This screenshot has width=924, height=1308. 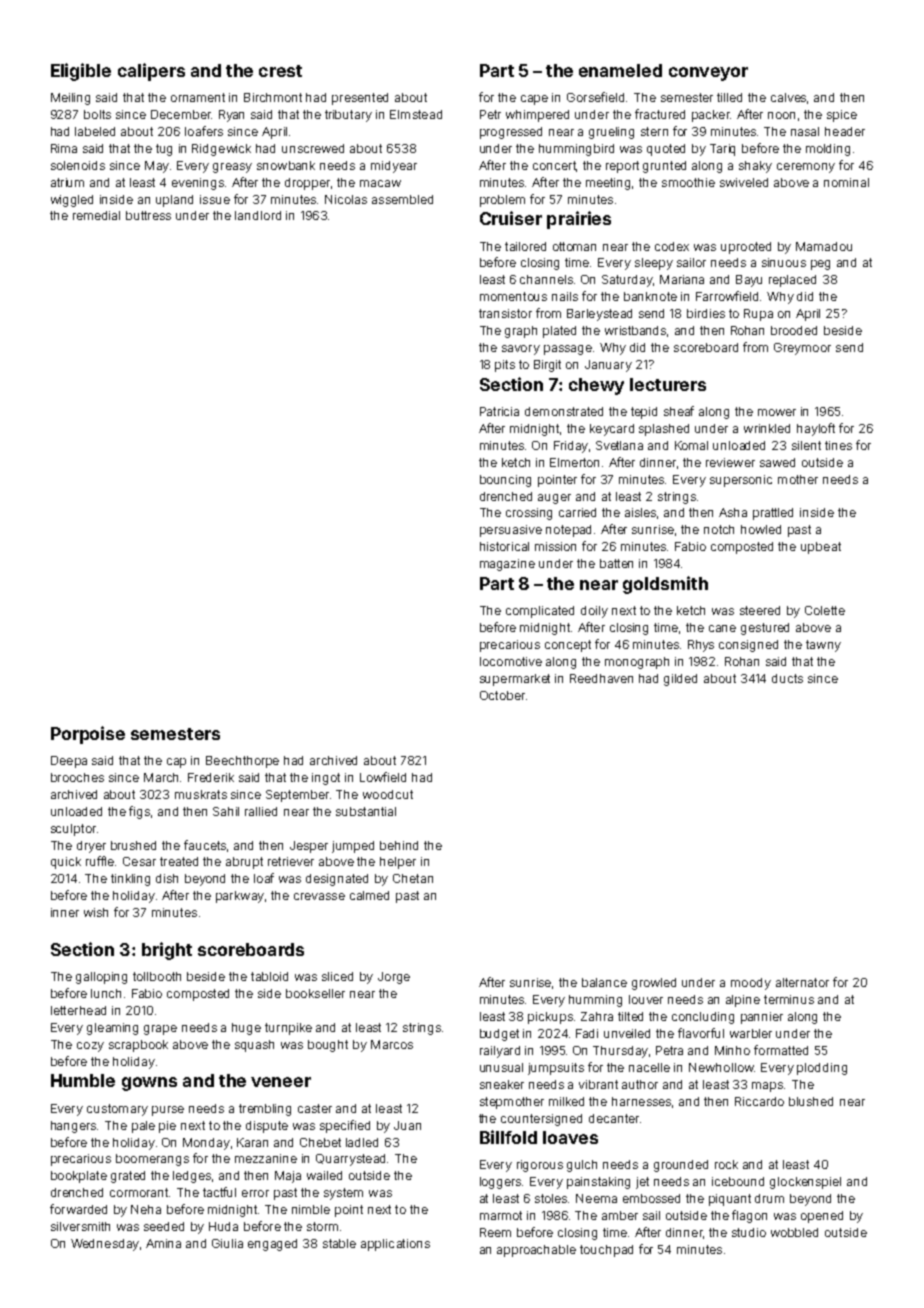 What do you see at coordinates (242, 762) in the screenshot?
I see `Beechthorpe` at bounding box center [242, 762].
